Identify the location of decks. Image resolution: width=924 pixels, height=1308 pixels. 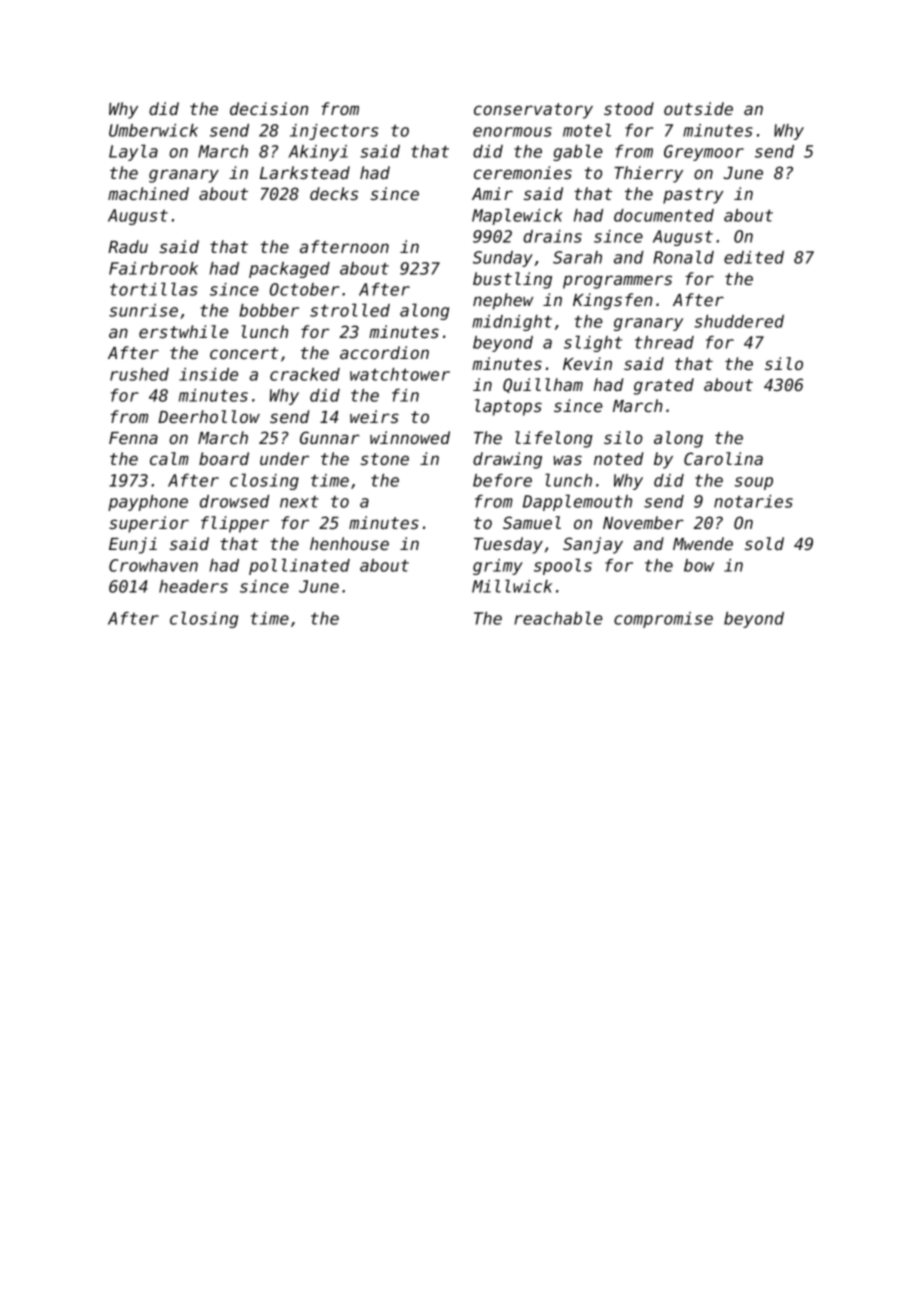
(334, 193).
